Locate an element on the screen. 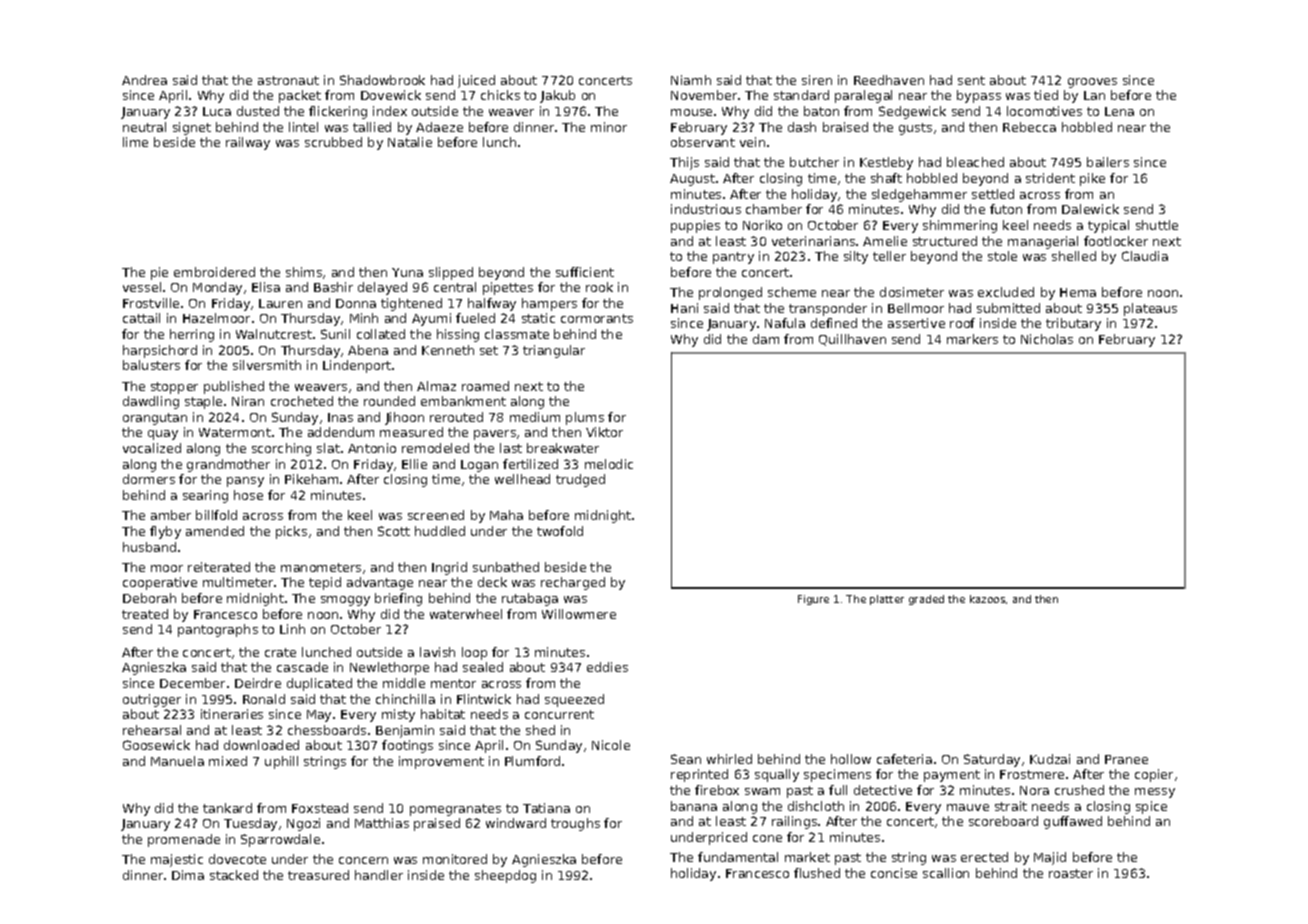  siren is located at coordinates (817, 80).
